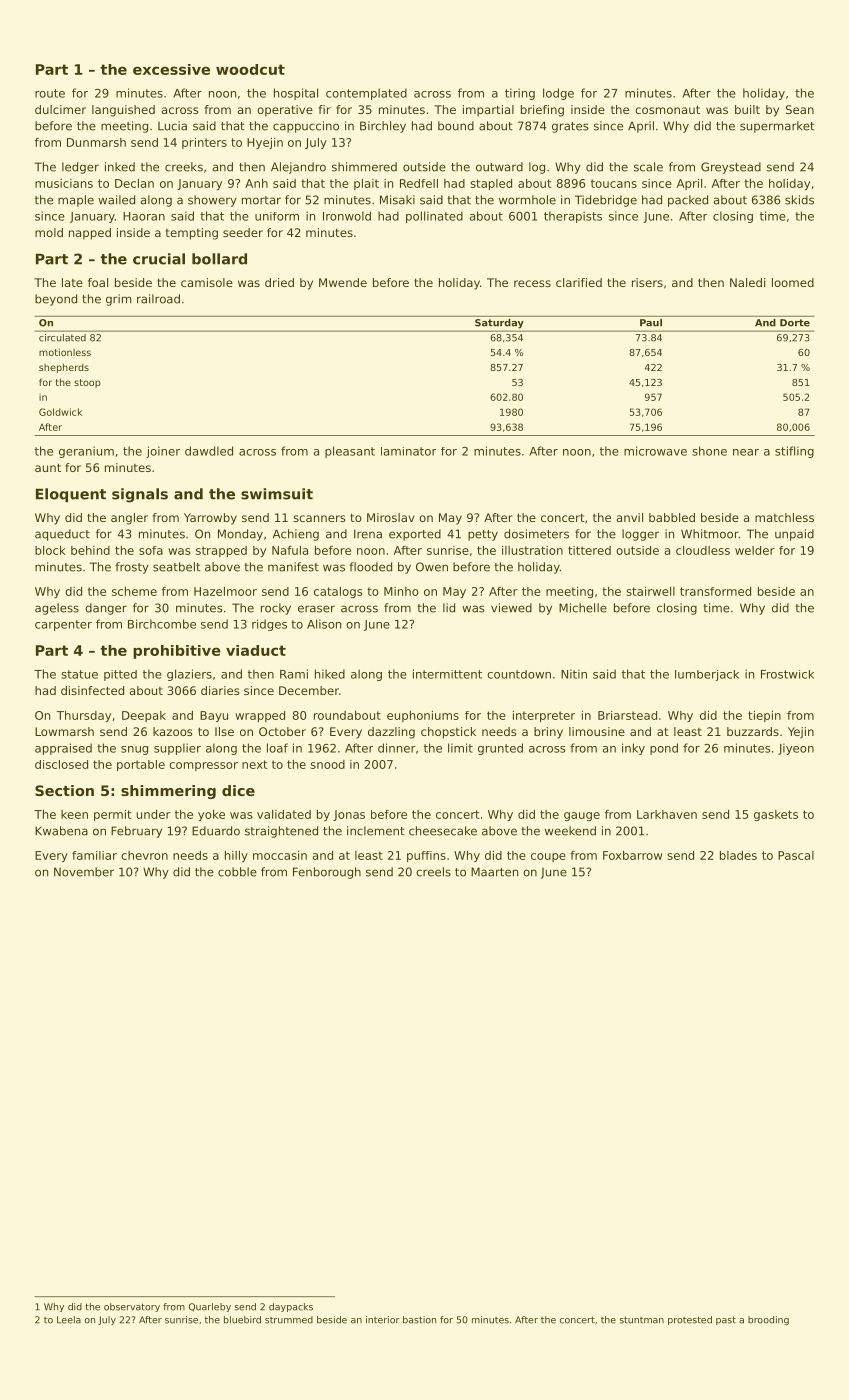 The image size is (849, 1400). Describe the element at coordinates (456, 126) in the screenshot. I see `bound` at that location.
